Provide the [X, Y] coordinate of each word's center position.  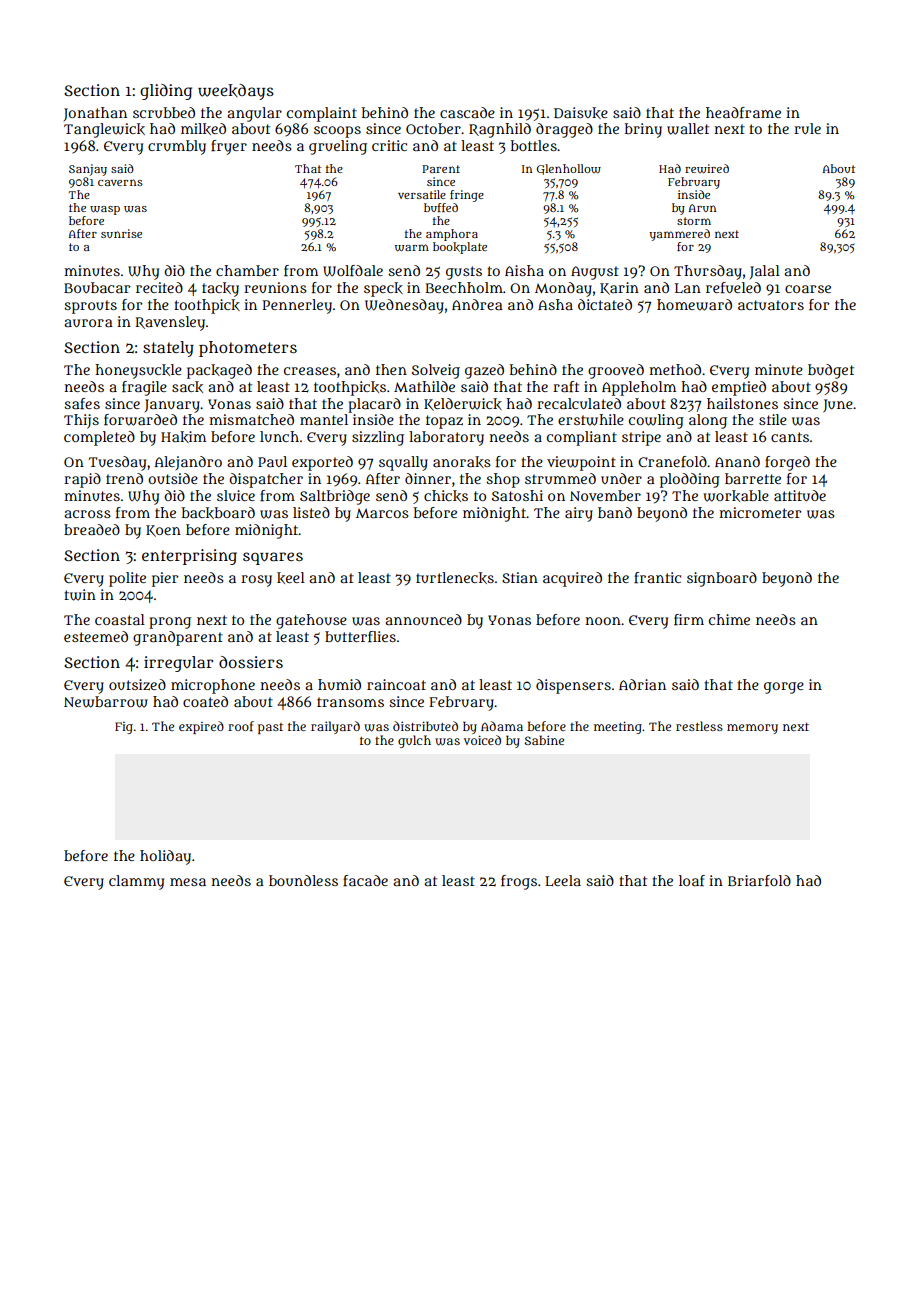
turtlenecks [455, 578]
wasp [105, 210]
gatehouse [311, 621]
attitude [800, 495]
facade [365, 880]
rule [807, 128]
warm [412, 248]
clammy [136, 882]
